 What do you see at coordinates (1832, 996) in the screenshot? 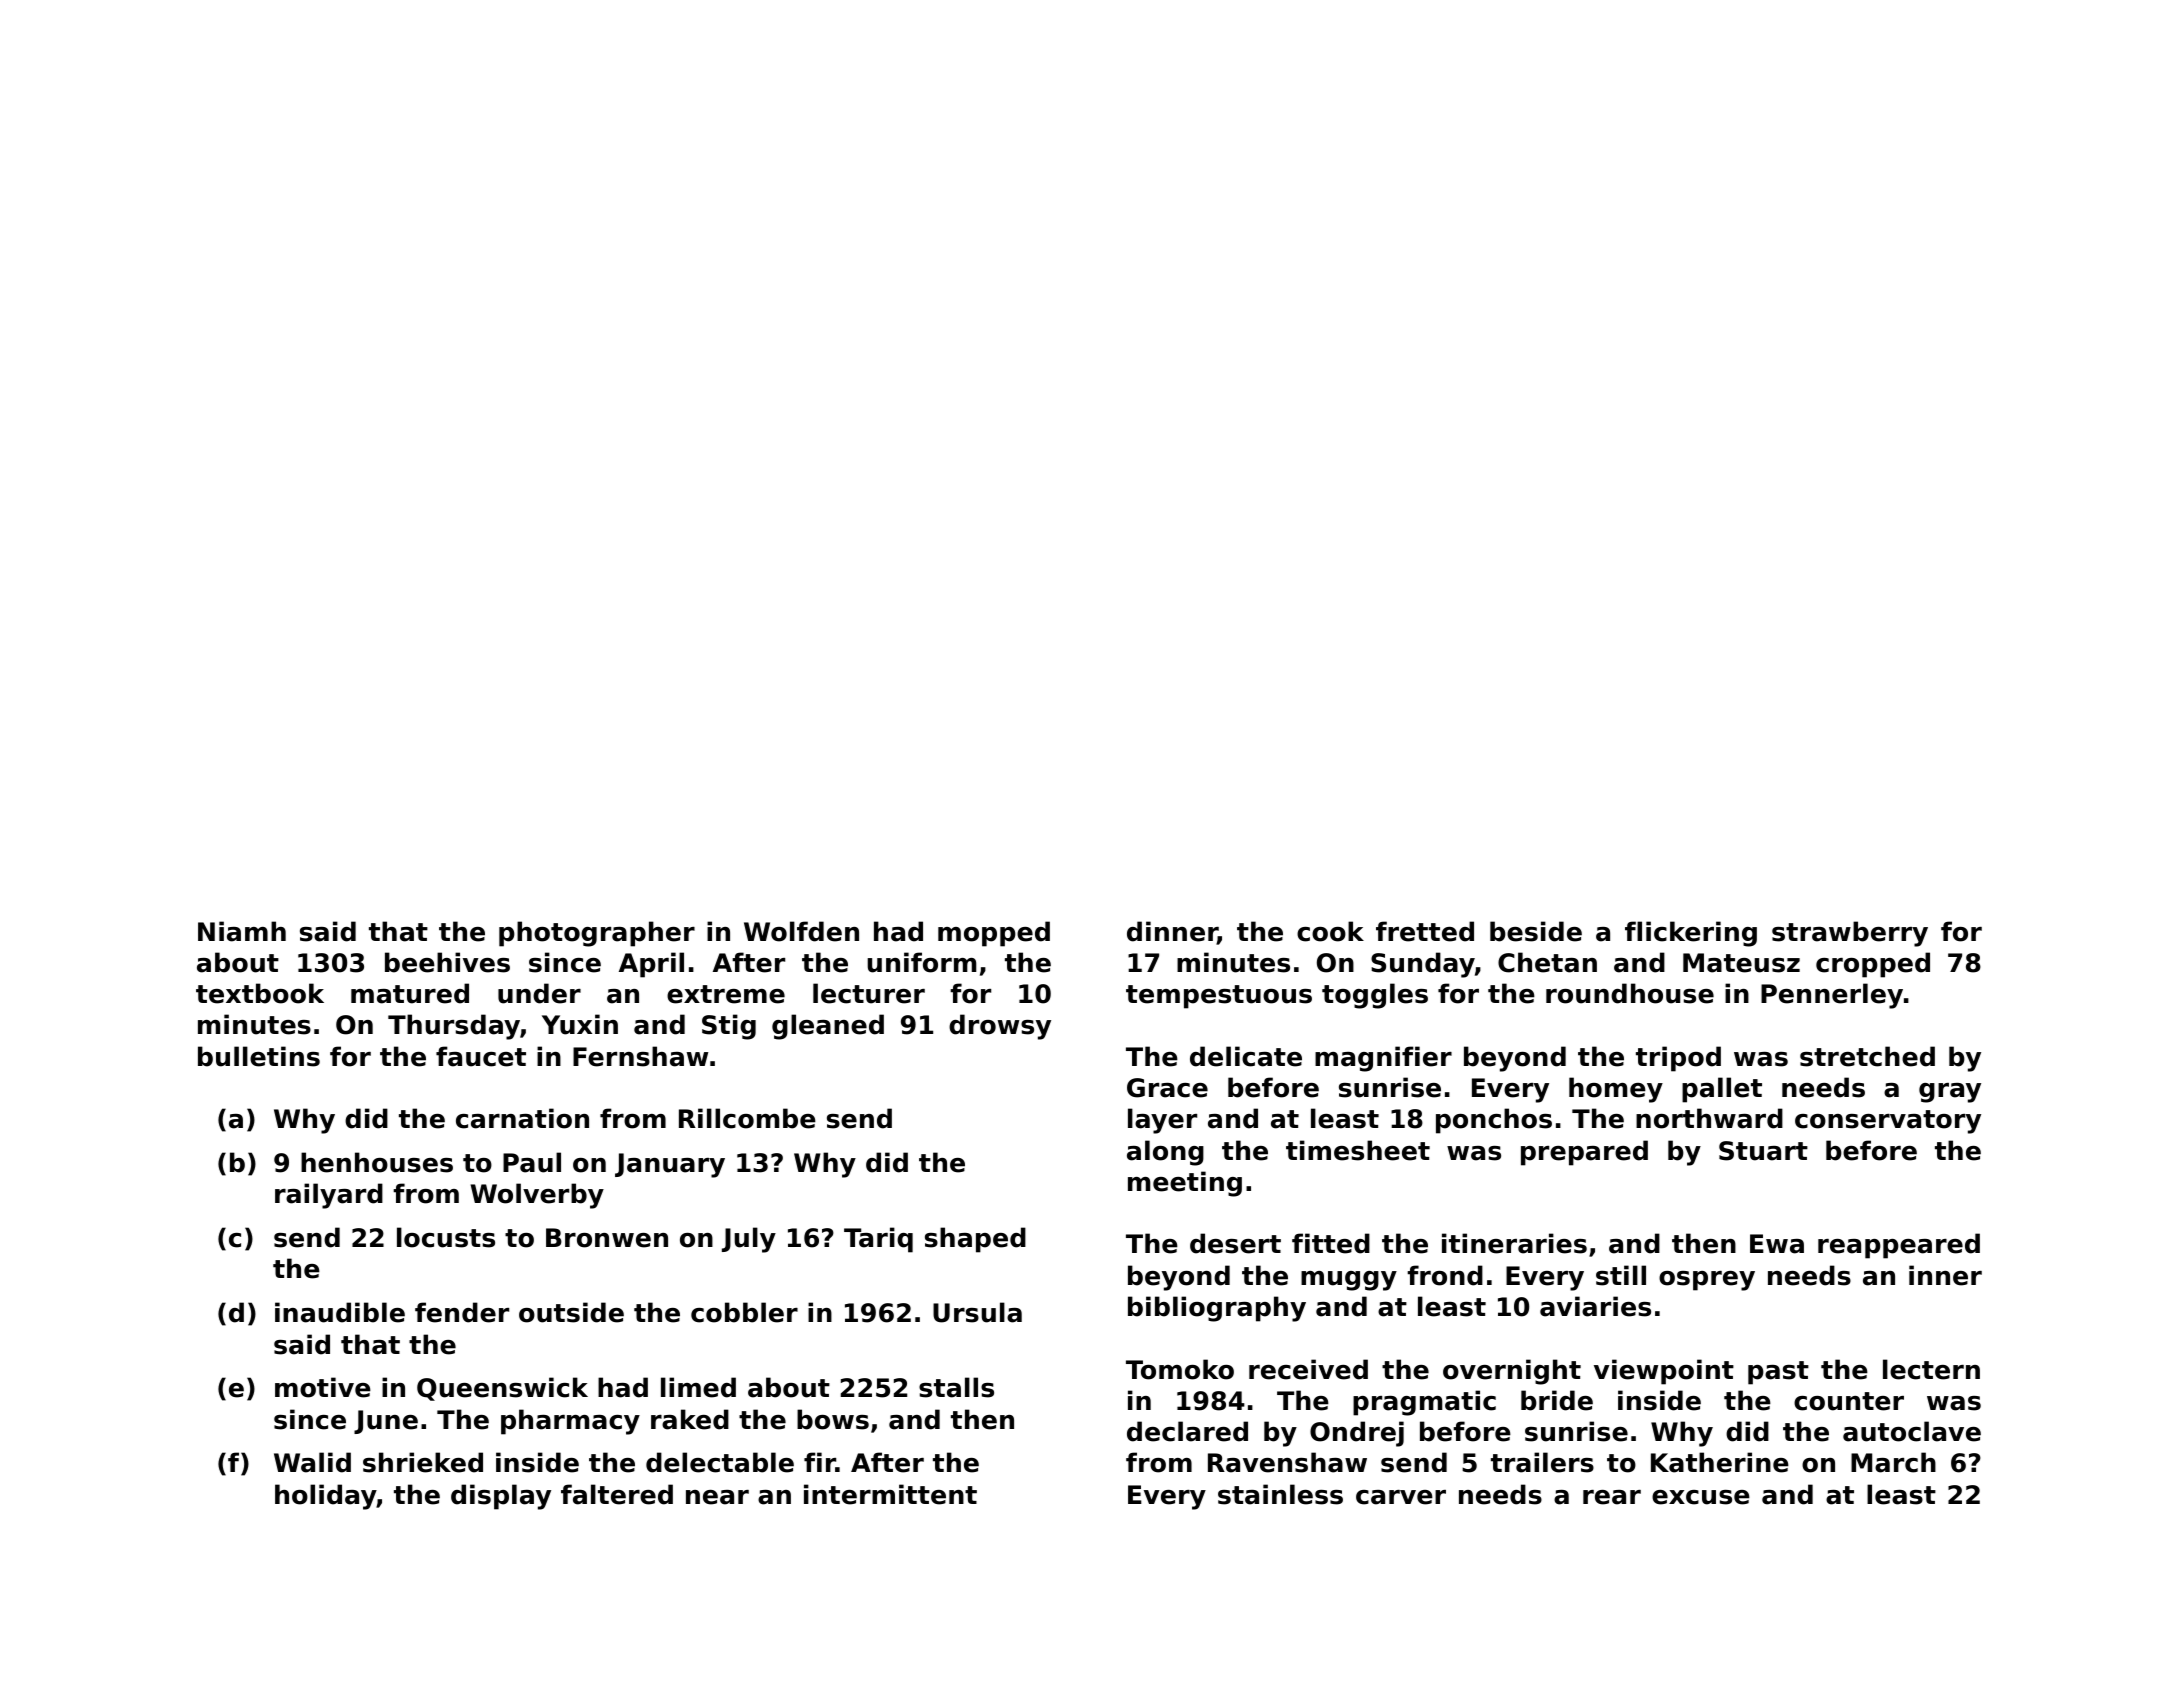
I see `Pennerley` at bounding box center [1832, 996].
